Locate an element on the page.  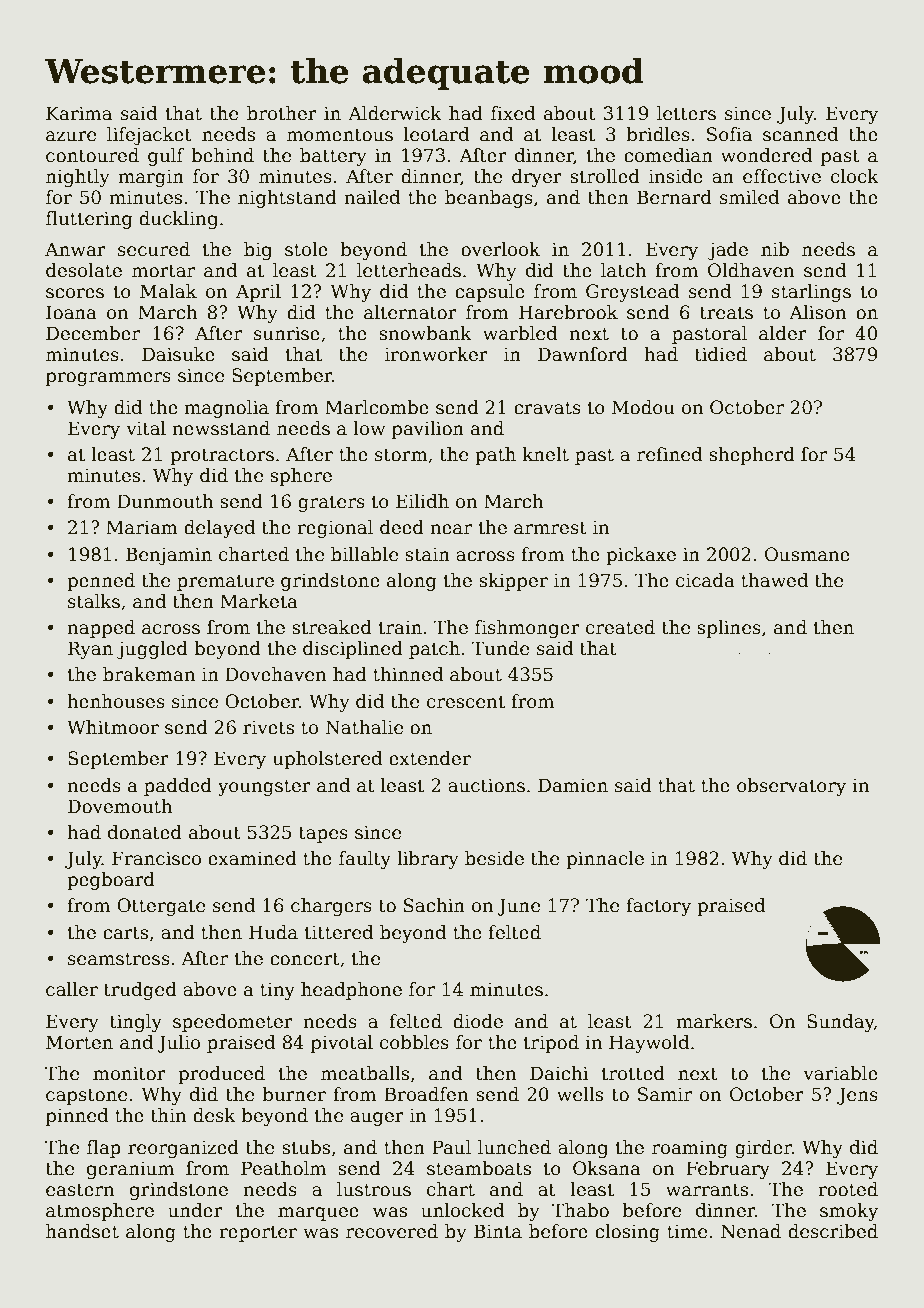
Alison is located at coordinates (817, 312).
